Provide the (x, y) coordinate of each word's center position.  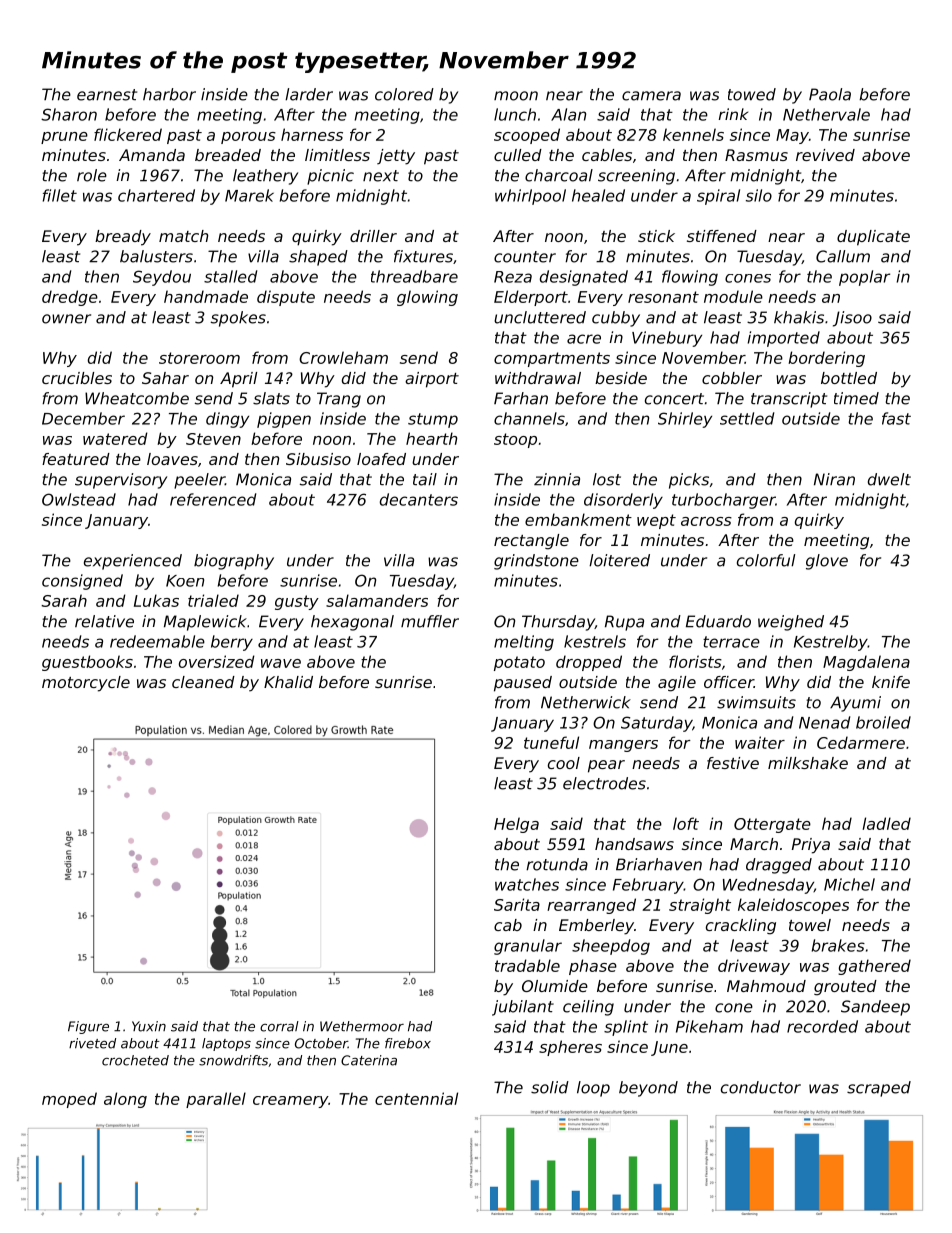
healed (598, 195)
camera (651, 96)
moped (69, 1100)
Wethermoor (362, 1026)
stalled (230, 276)
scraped (879, 1089)
